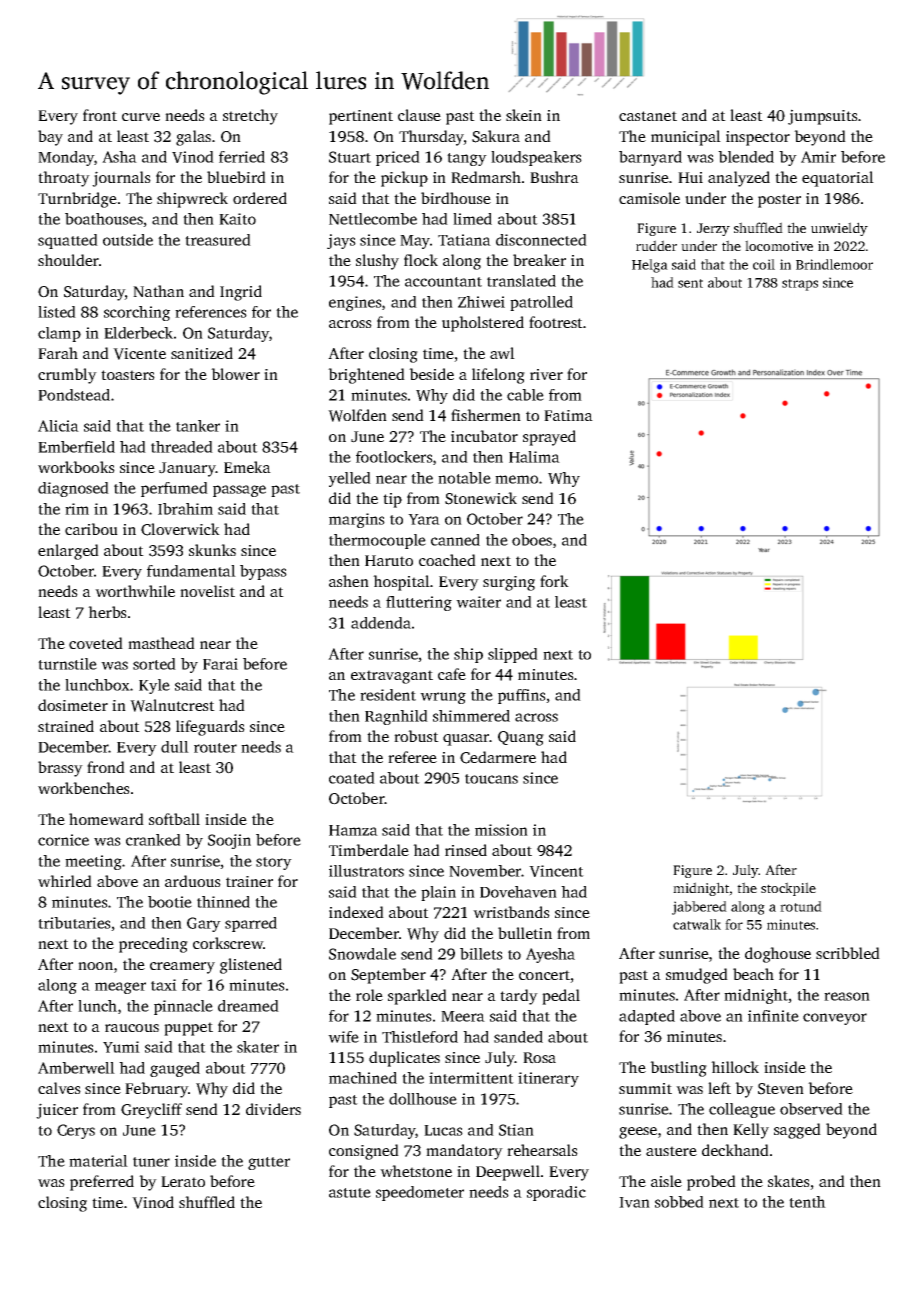  I want to click on barnyard, so click(650, 158).
